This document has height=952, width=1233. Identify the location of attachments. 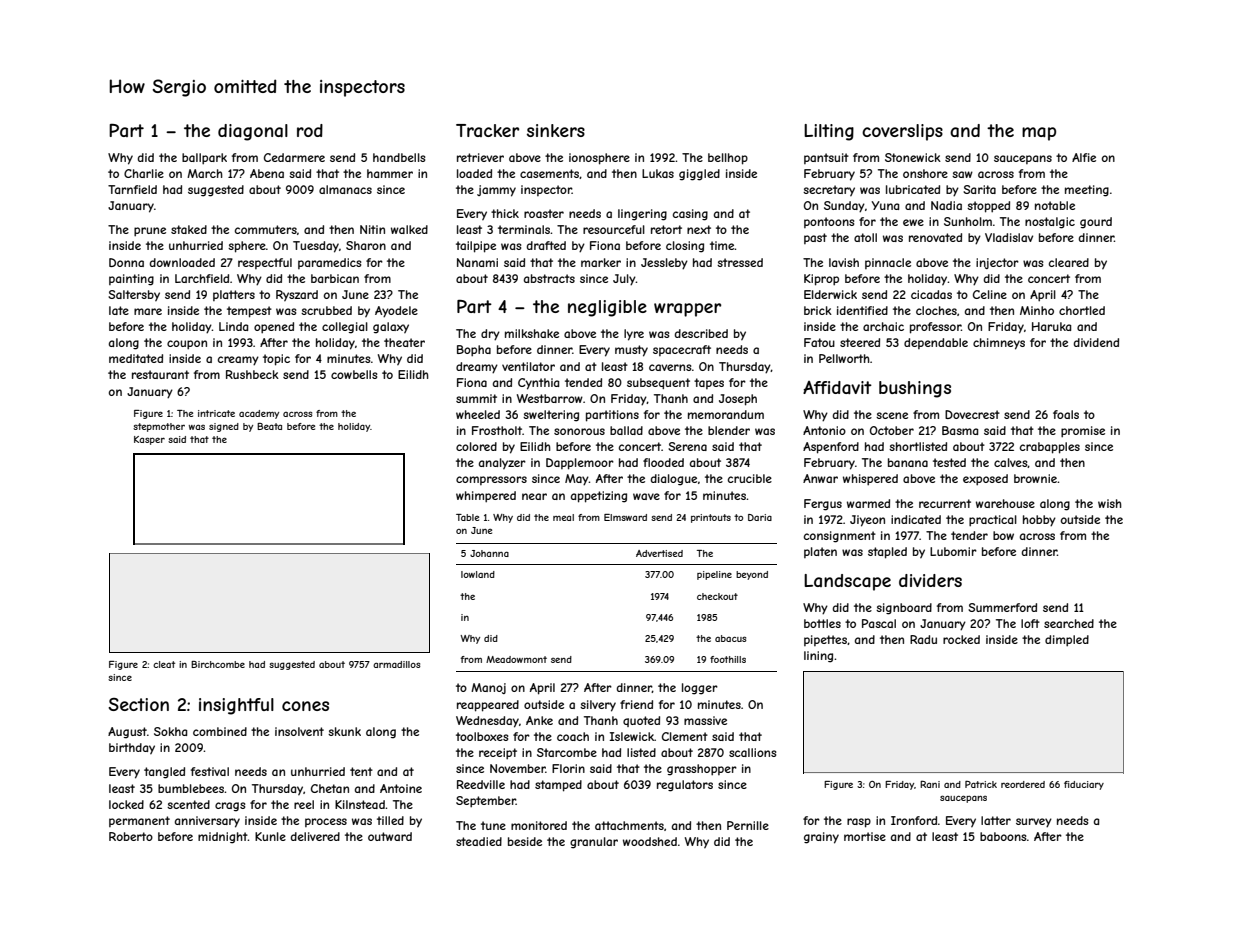
(629, 825).
